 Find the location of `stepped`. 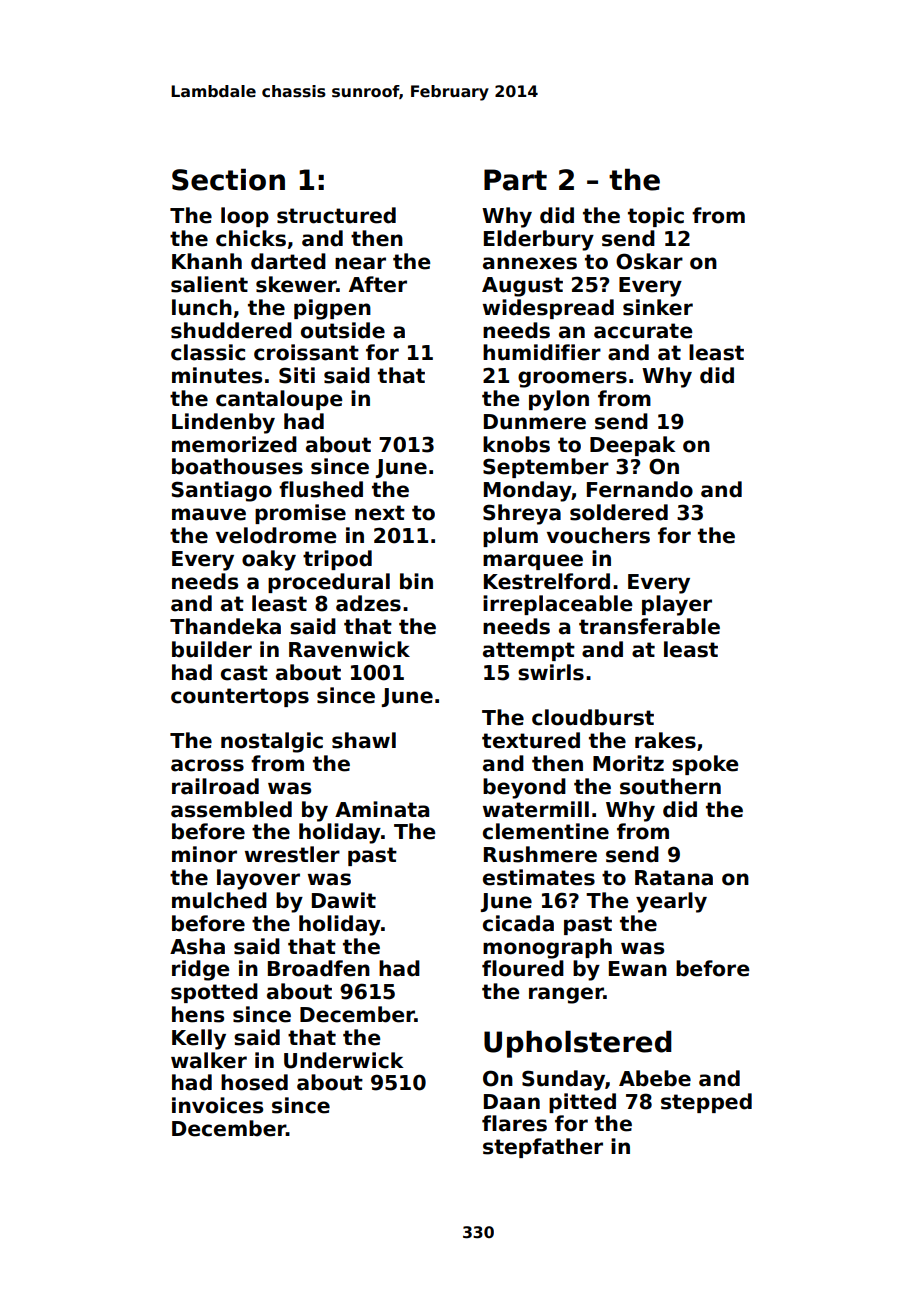

stepped is located at coordinates (706, 1103).
